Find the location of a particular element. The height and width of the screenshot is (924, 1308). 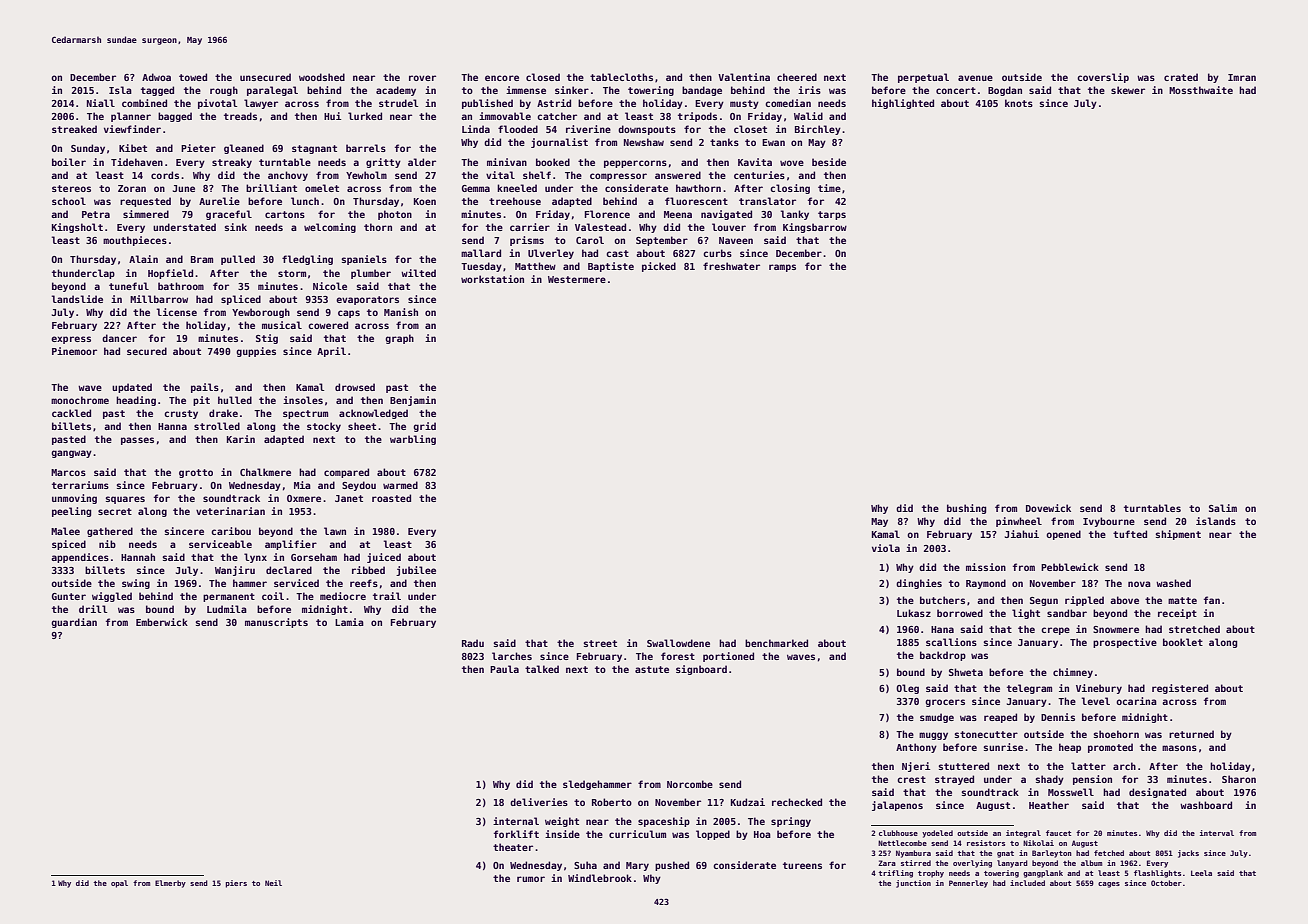

April is located at coordinates (331, 352).
